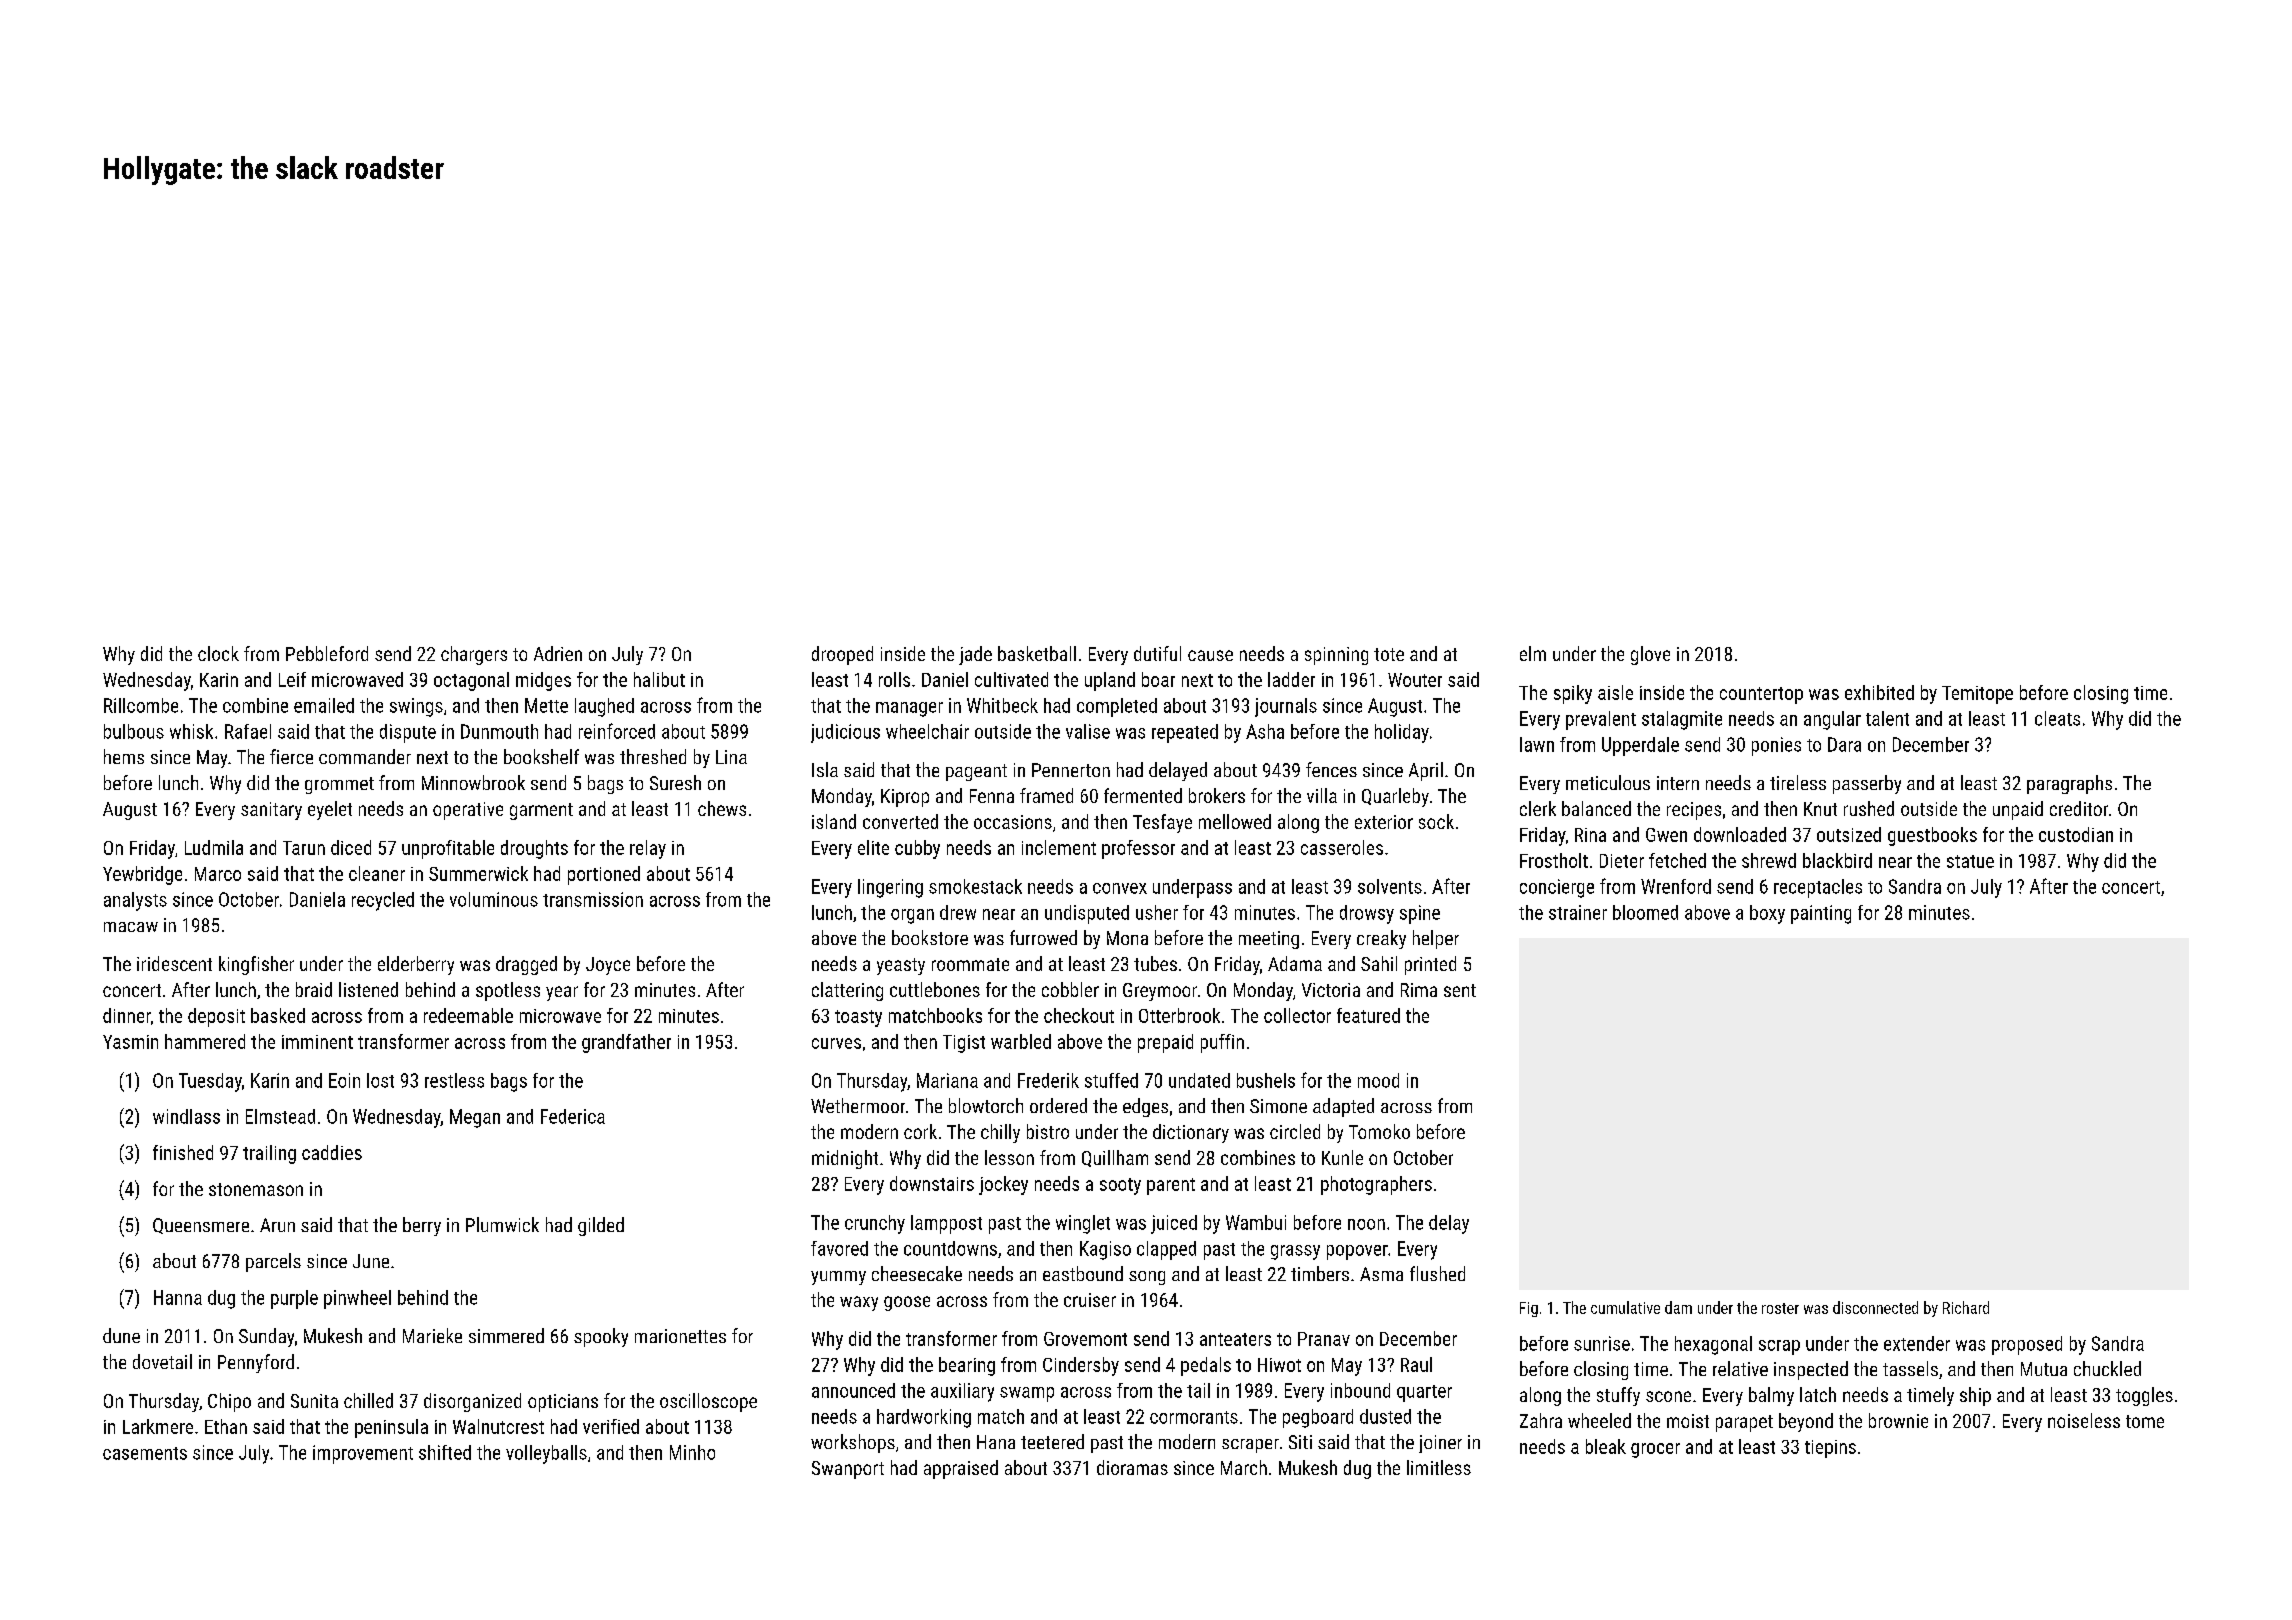 The height and width of the screenshot is (1620, 2292). What do you see at coordinates (1977, 695) in the screenshot?
I see `Temitope` at bounding box center [1977, 695].
